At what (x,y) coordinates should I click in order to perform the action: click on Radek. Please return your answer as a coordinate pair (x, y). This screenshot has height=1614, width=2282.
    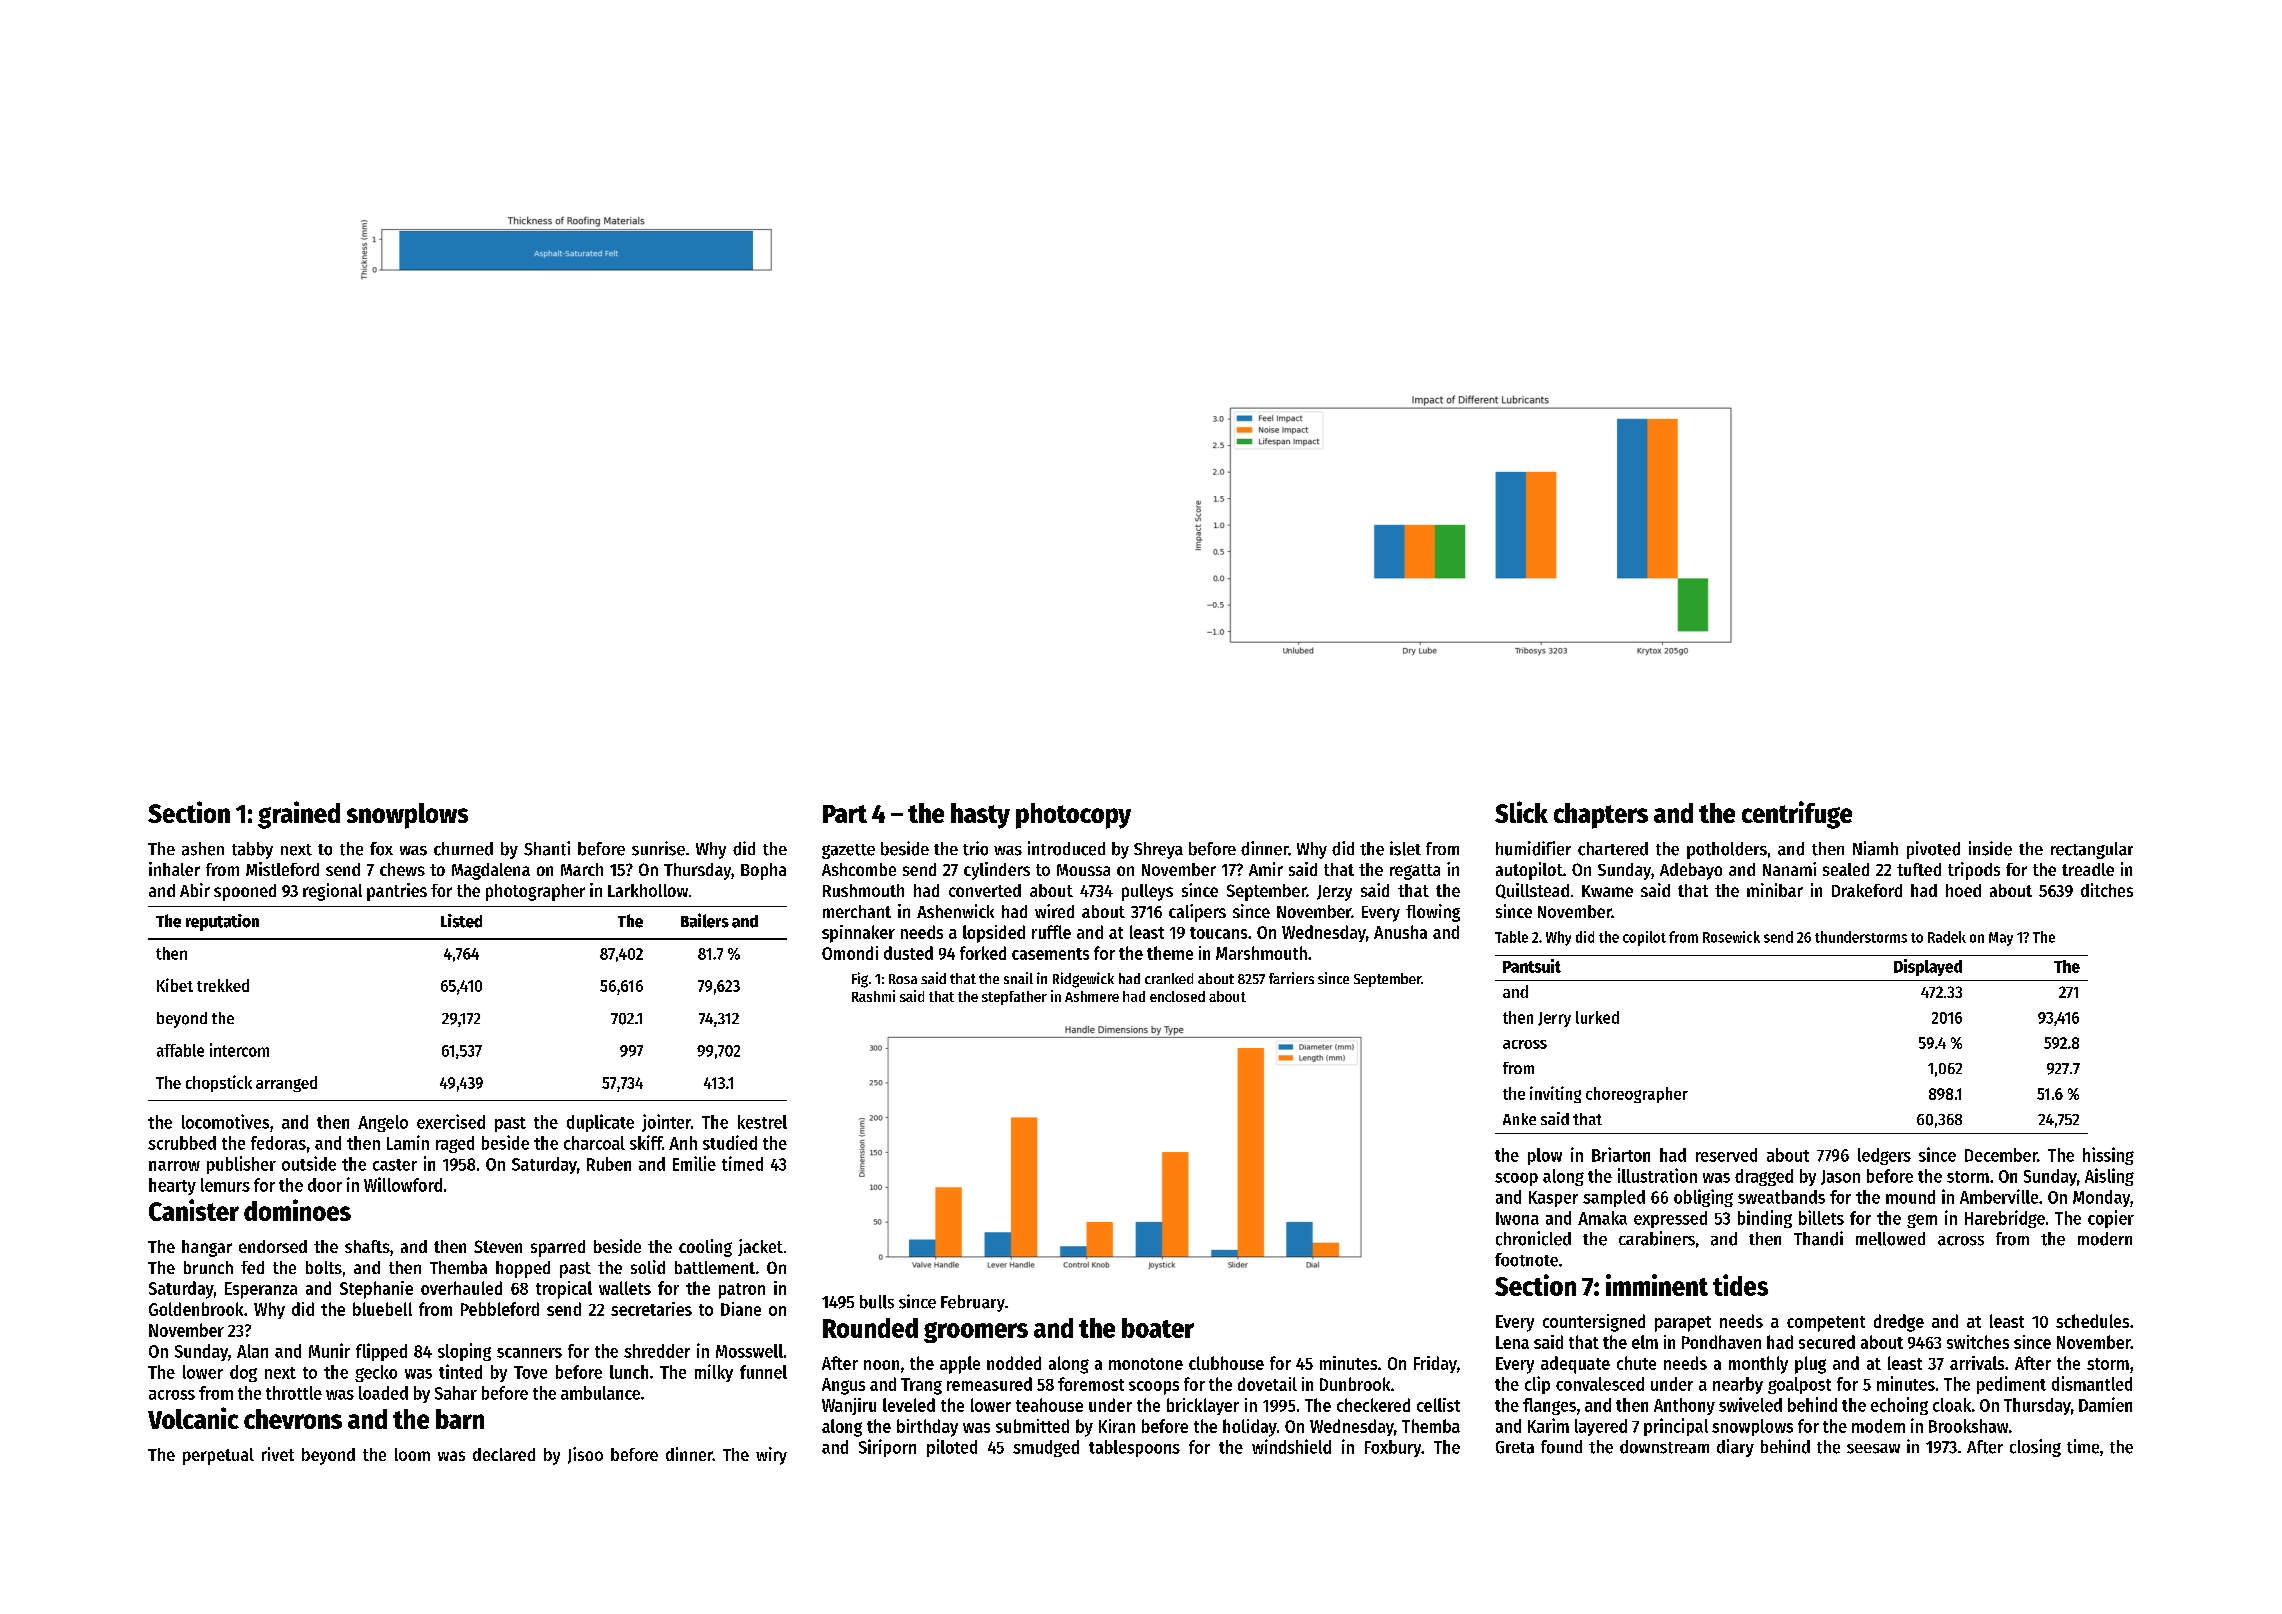
    Looking at the image, I should click on (1947, 937).
